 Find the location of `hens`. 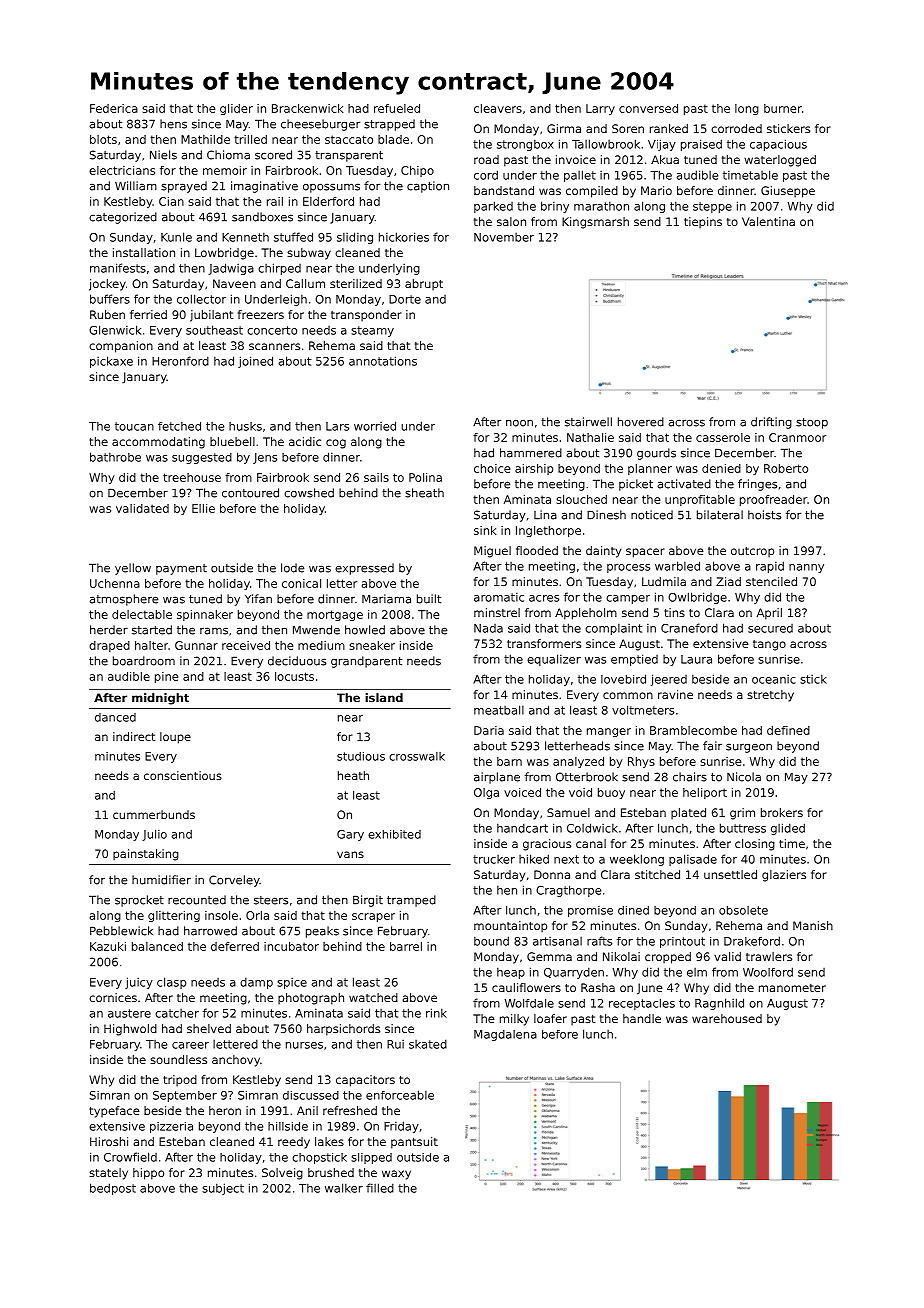

hens is located at coordinates (173, 124).
